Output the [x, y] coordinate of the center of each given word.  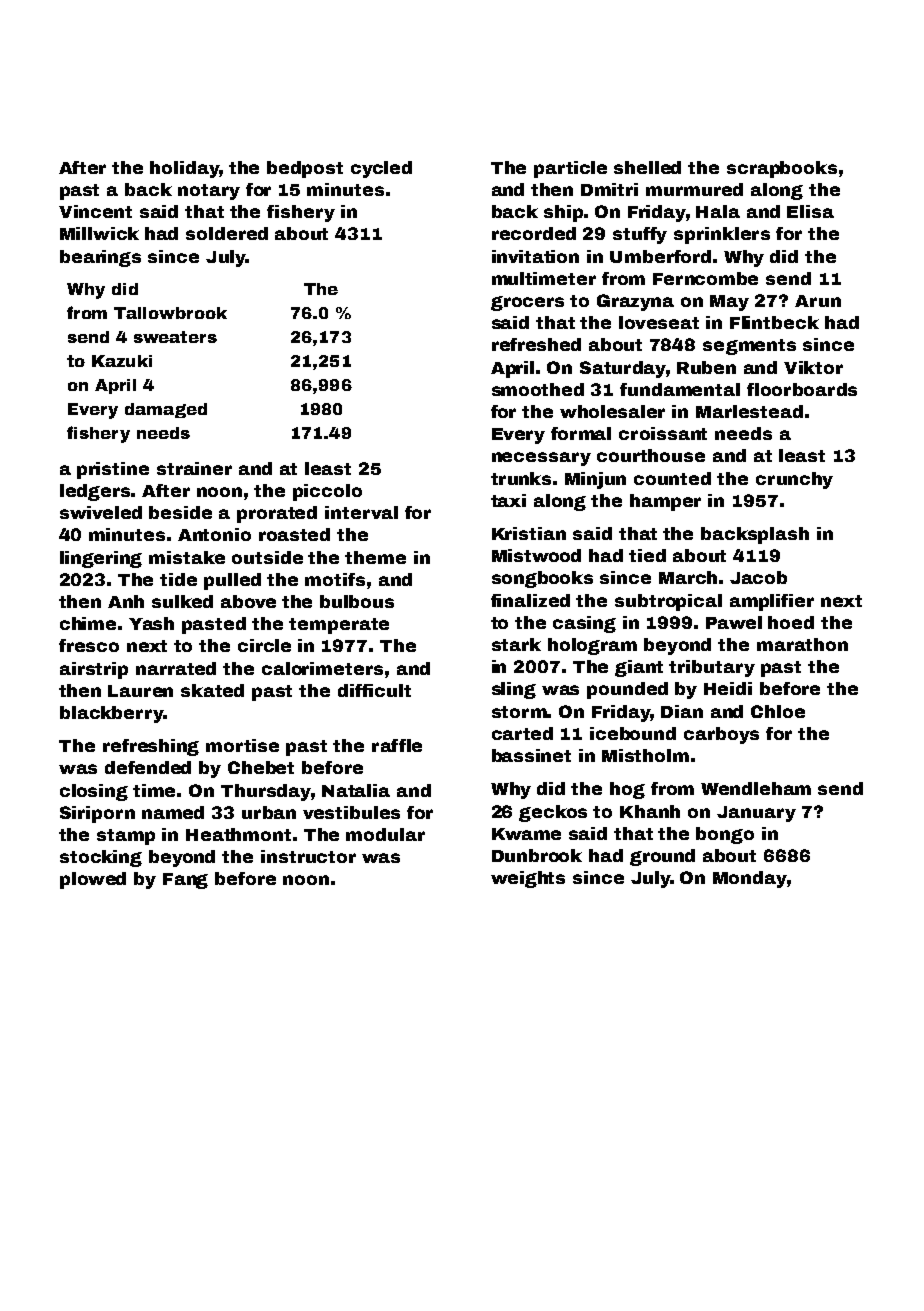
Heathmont [238, 834]
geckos [553, 813]
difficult [374, 690]
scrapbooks [782, 169]
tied [647, 555]
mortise [242, 745]
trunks [521, 478]
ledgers [95, 492]
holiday [184, 169]
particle [570, 169]
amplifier [772, 602]
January [756, 814]
